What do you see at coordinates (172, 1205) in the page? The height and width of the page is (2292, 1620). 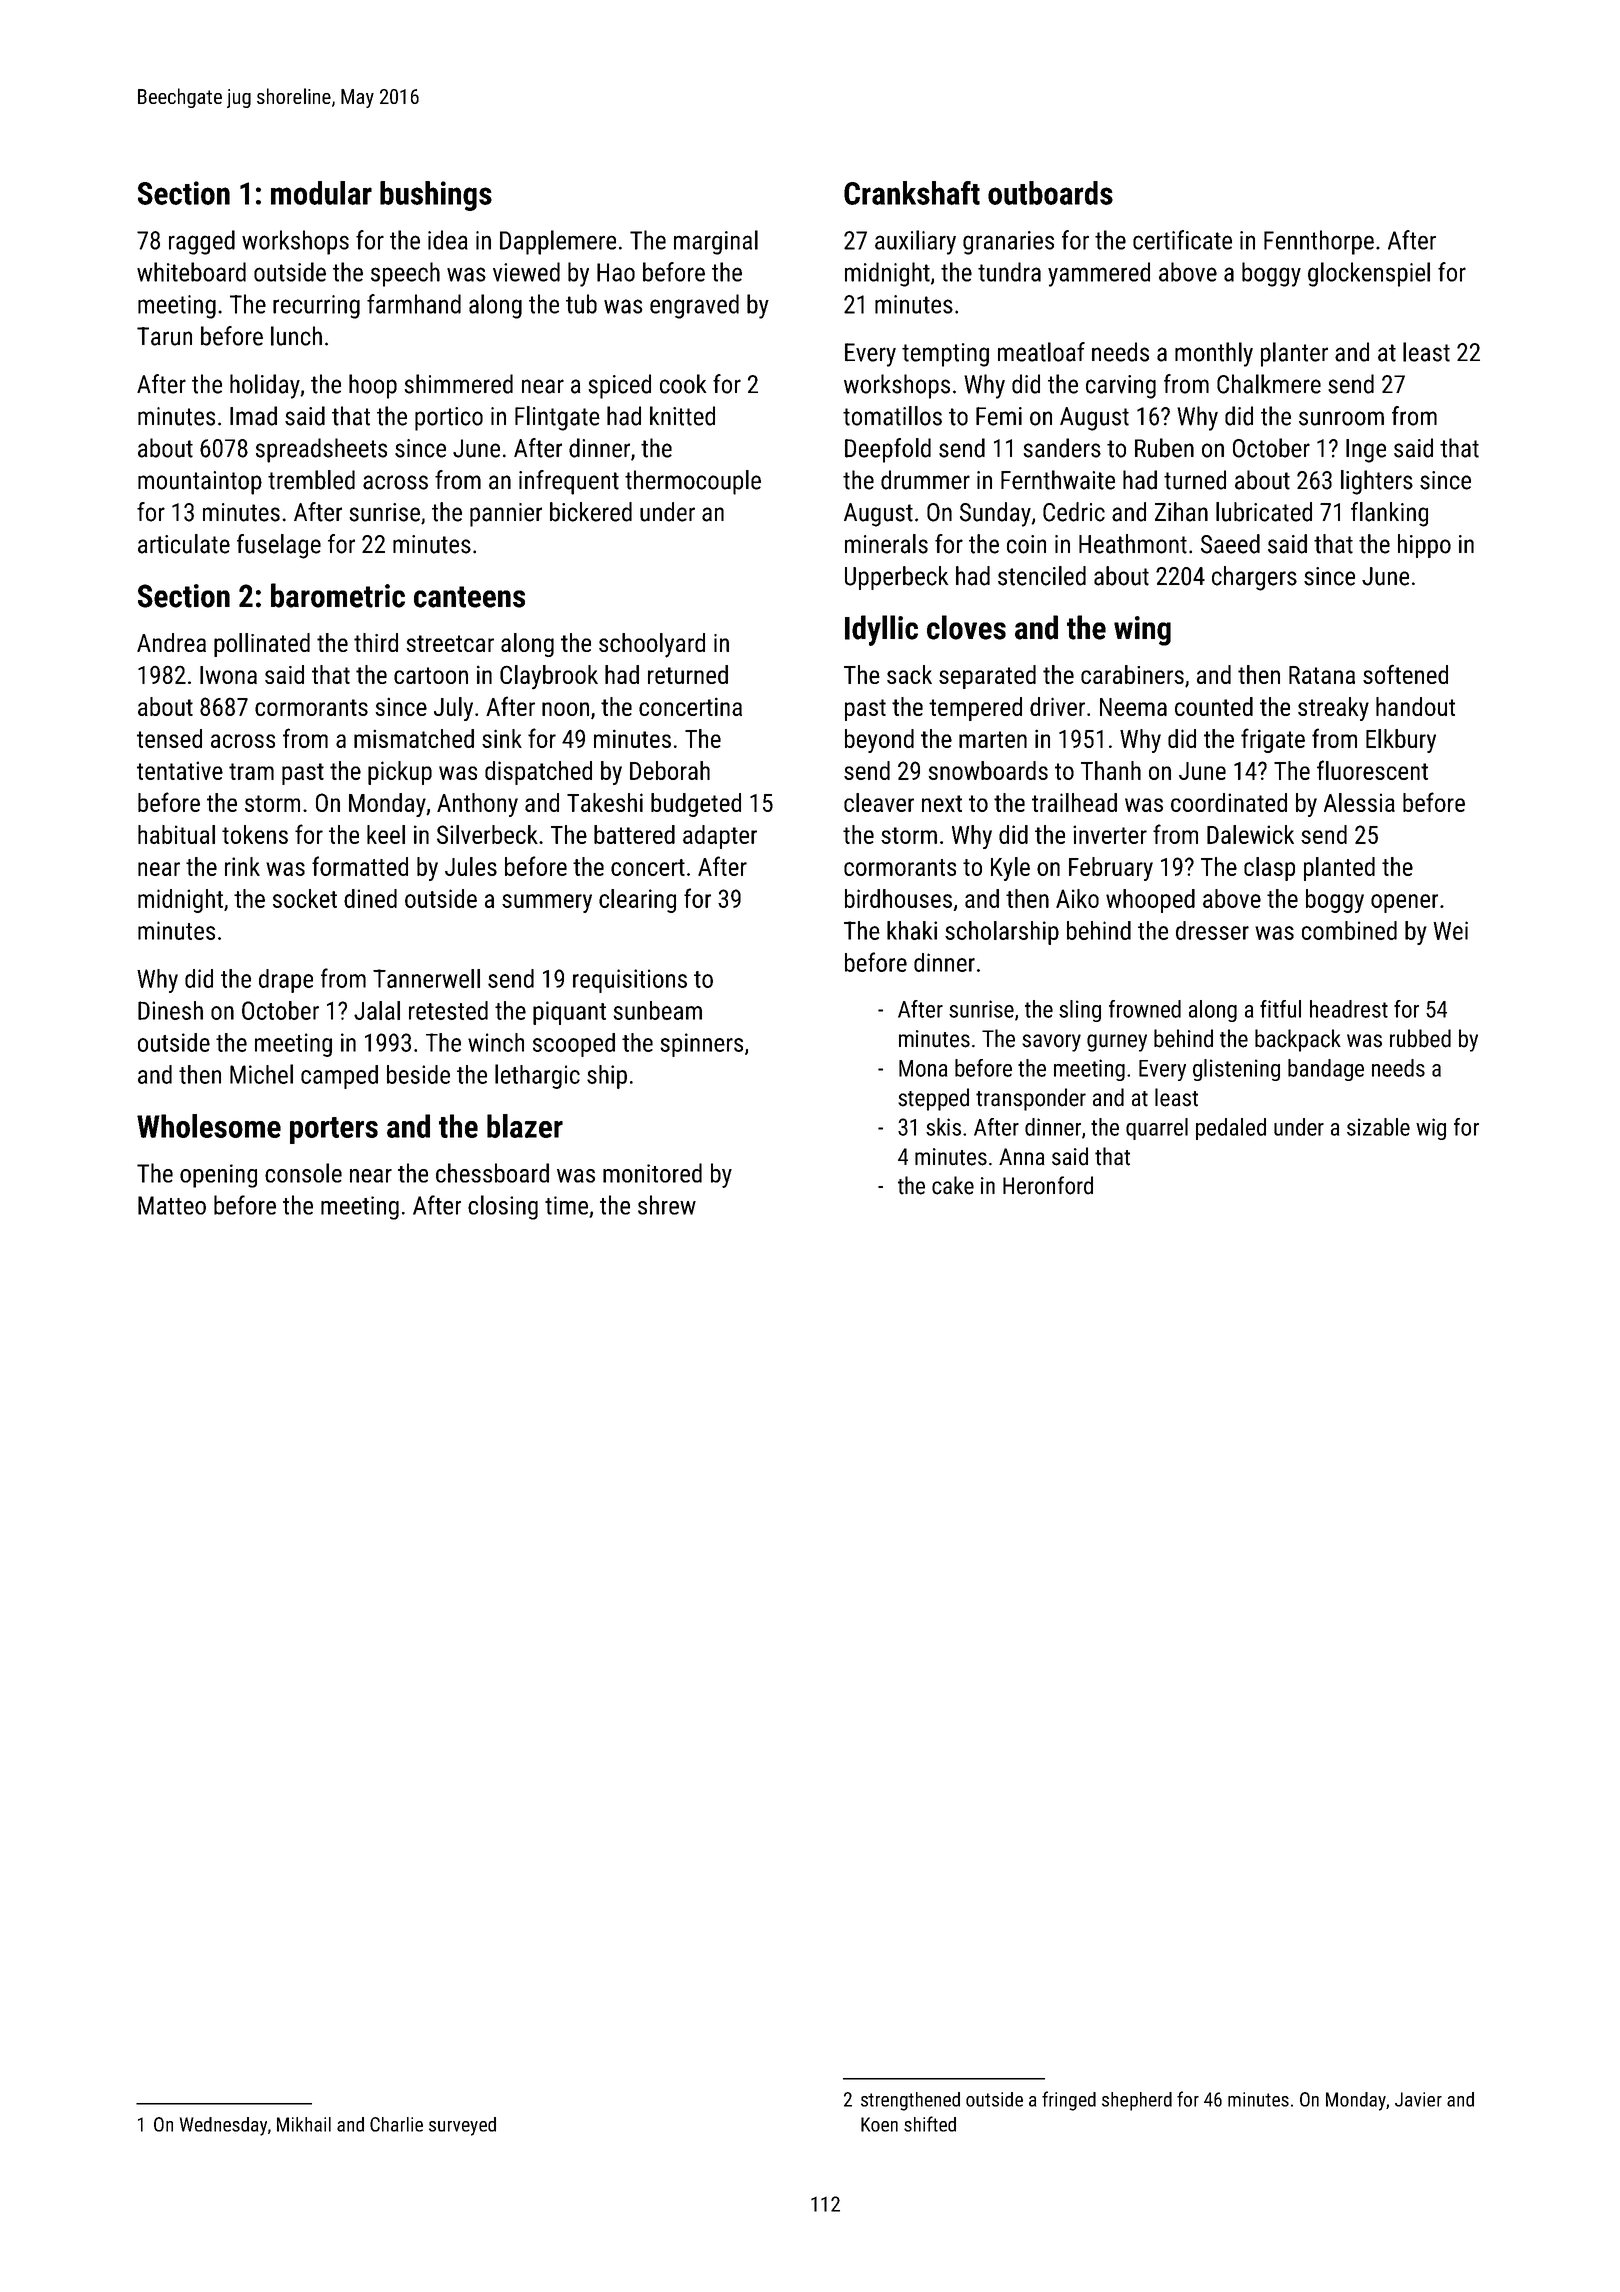 I see `Matteo` at bounding box center [172, 1205].
